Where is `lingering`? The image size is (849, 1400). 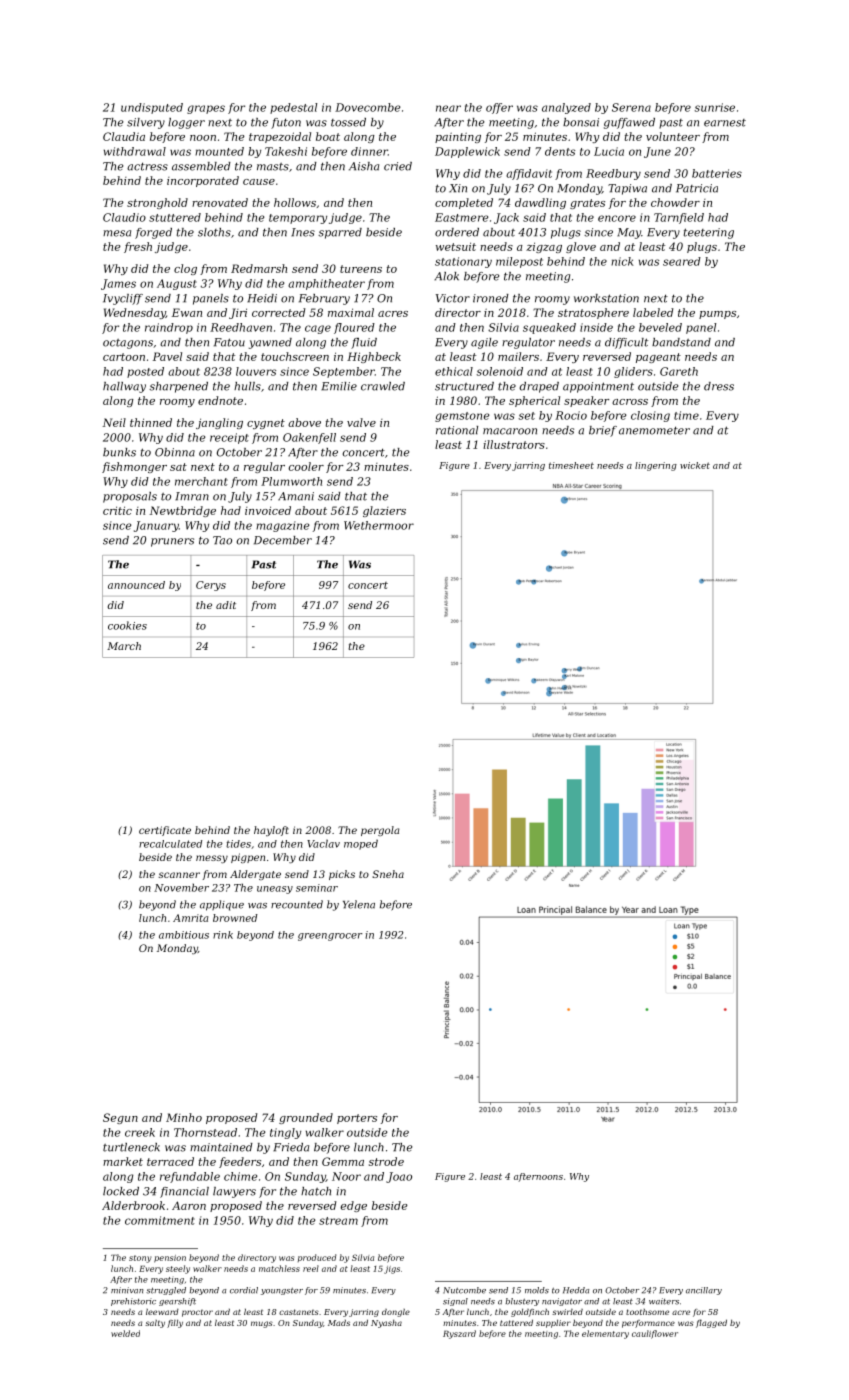 lingering is located at coordinates (656, 466).
